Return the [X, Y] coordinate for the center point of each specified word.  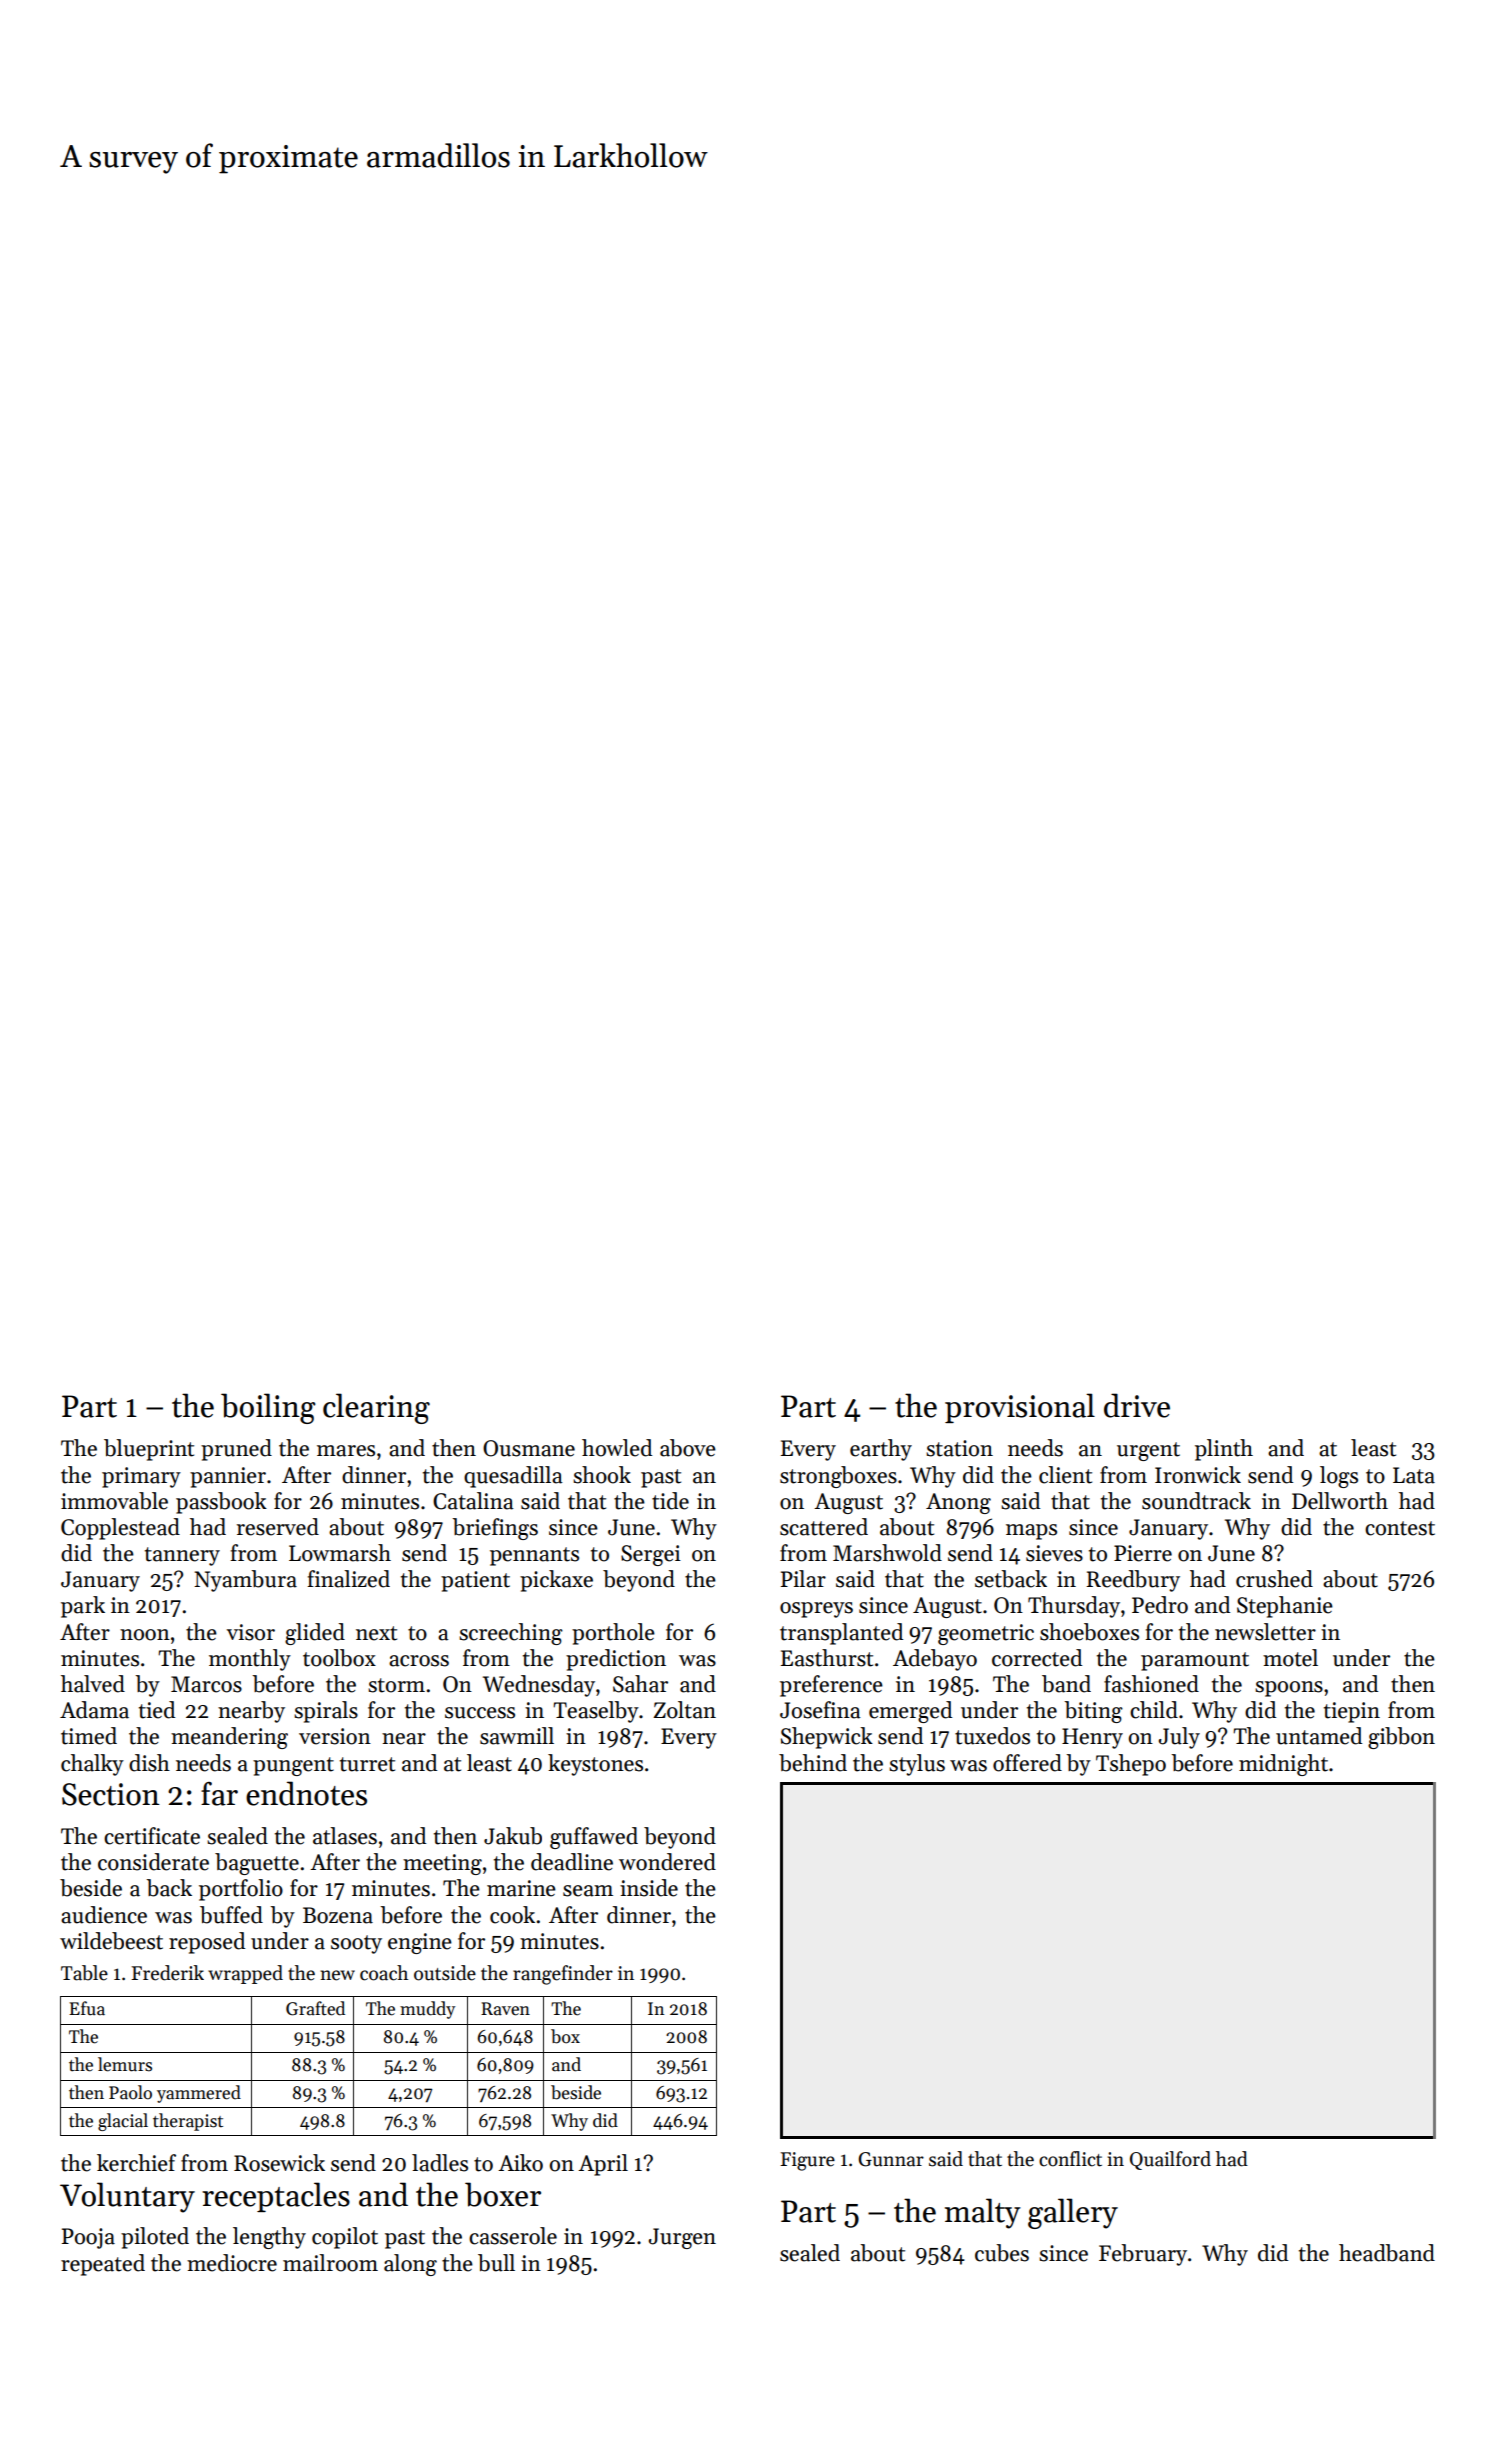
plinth [1224, 1450]
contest [1400, 1528]
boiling [268, 1408]
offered [1027, 1763]
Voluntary [127, 2197]
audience [104, 1915]
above [688, 1448]
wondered [667, 1862]
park [83, 1607]
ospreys [816, 1610]
